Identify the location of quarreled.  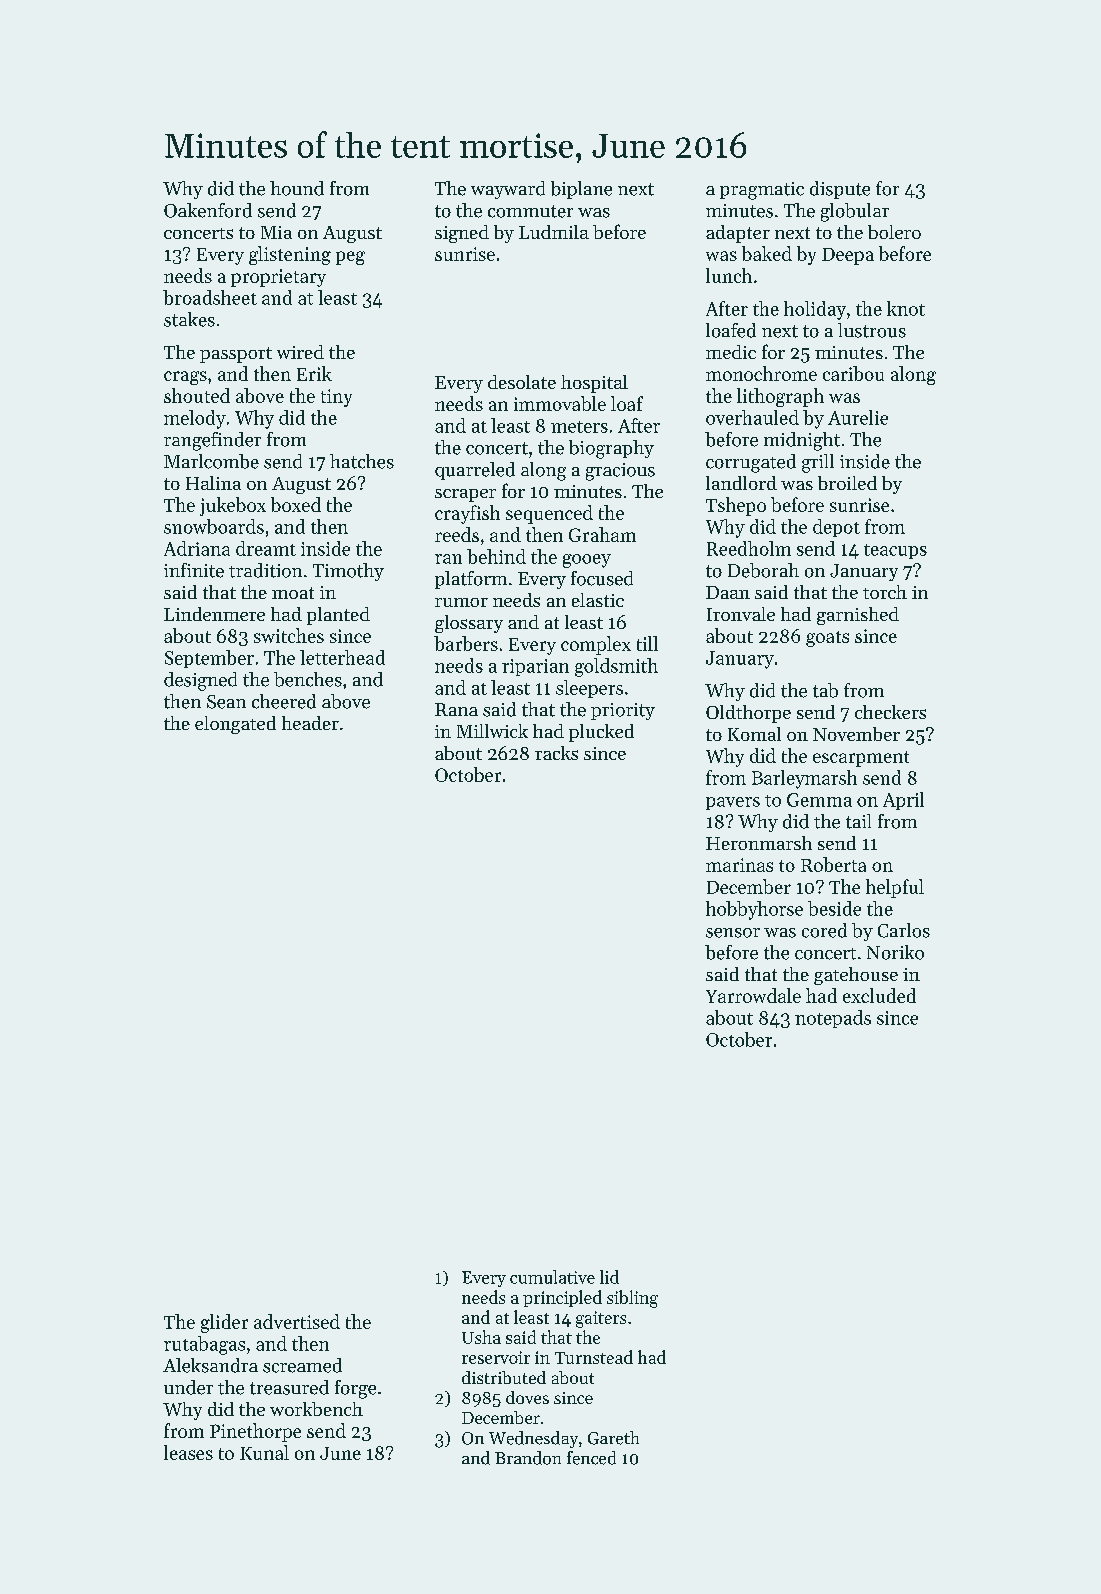
(475, 471).
